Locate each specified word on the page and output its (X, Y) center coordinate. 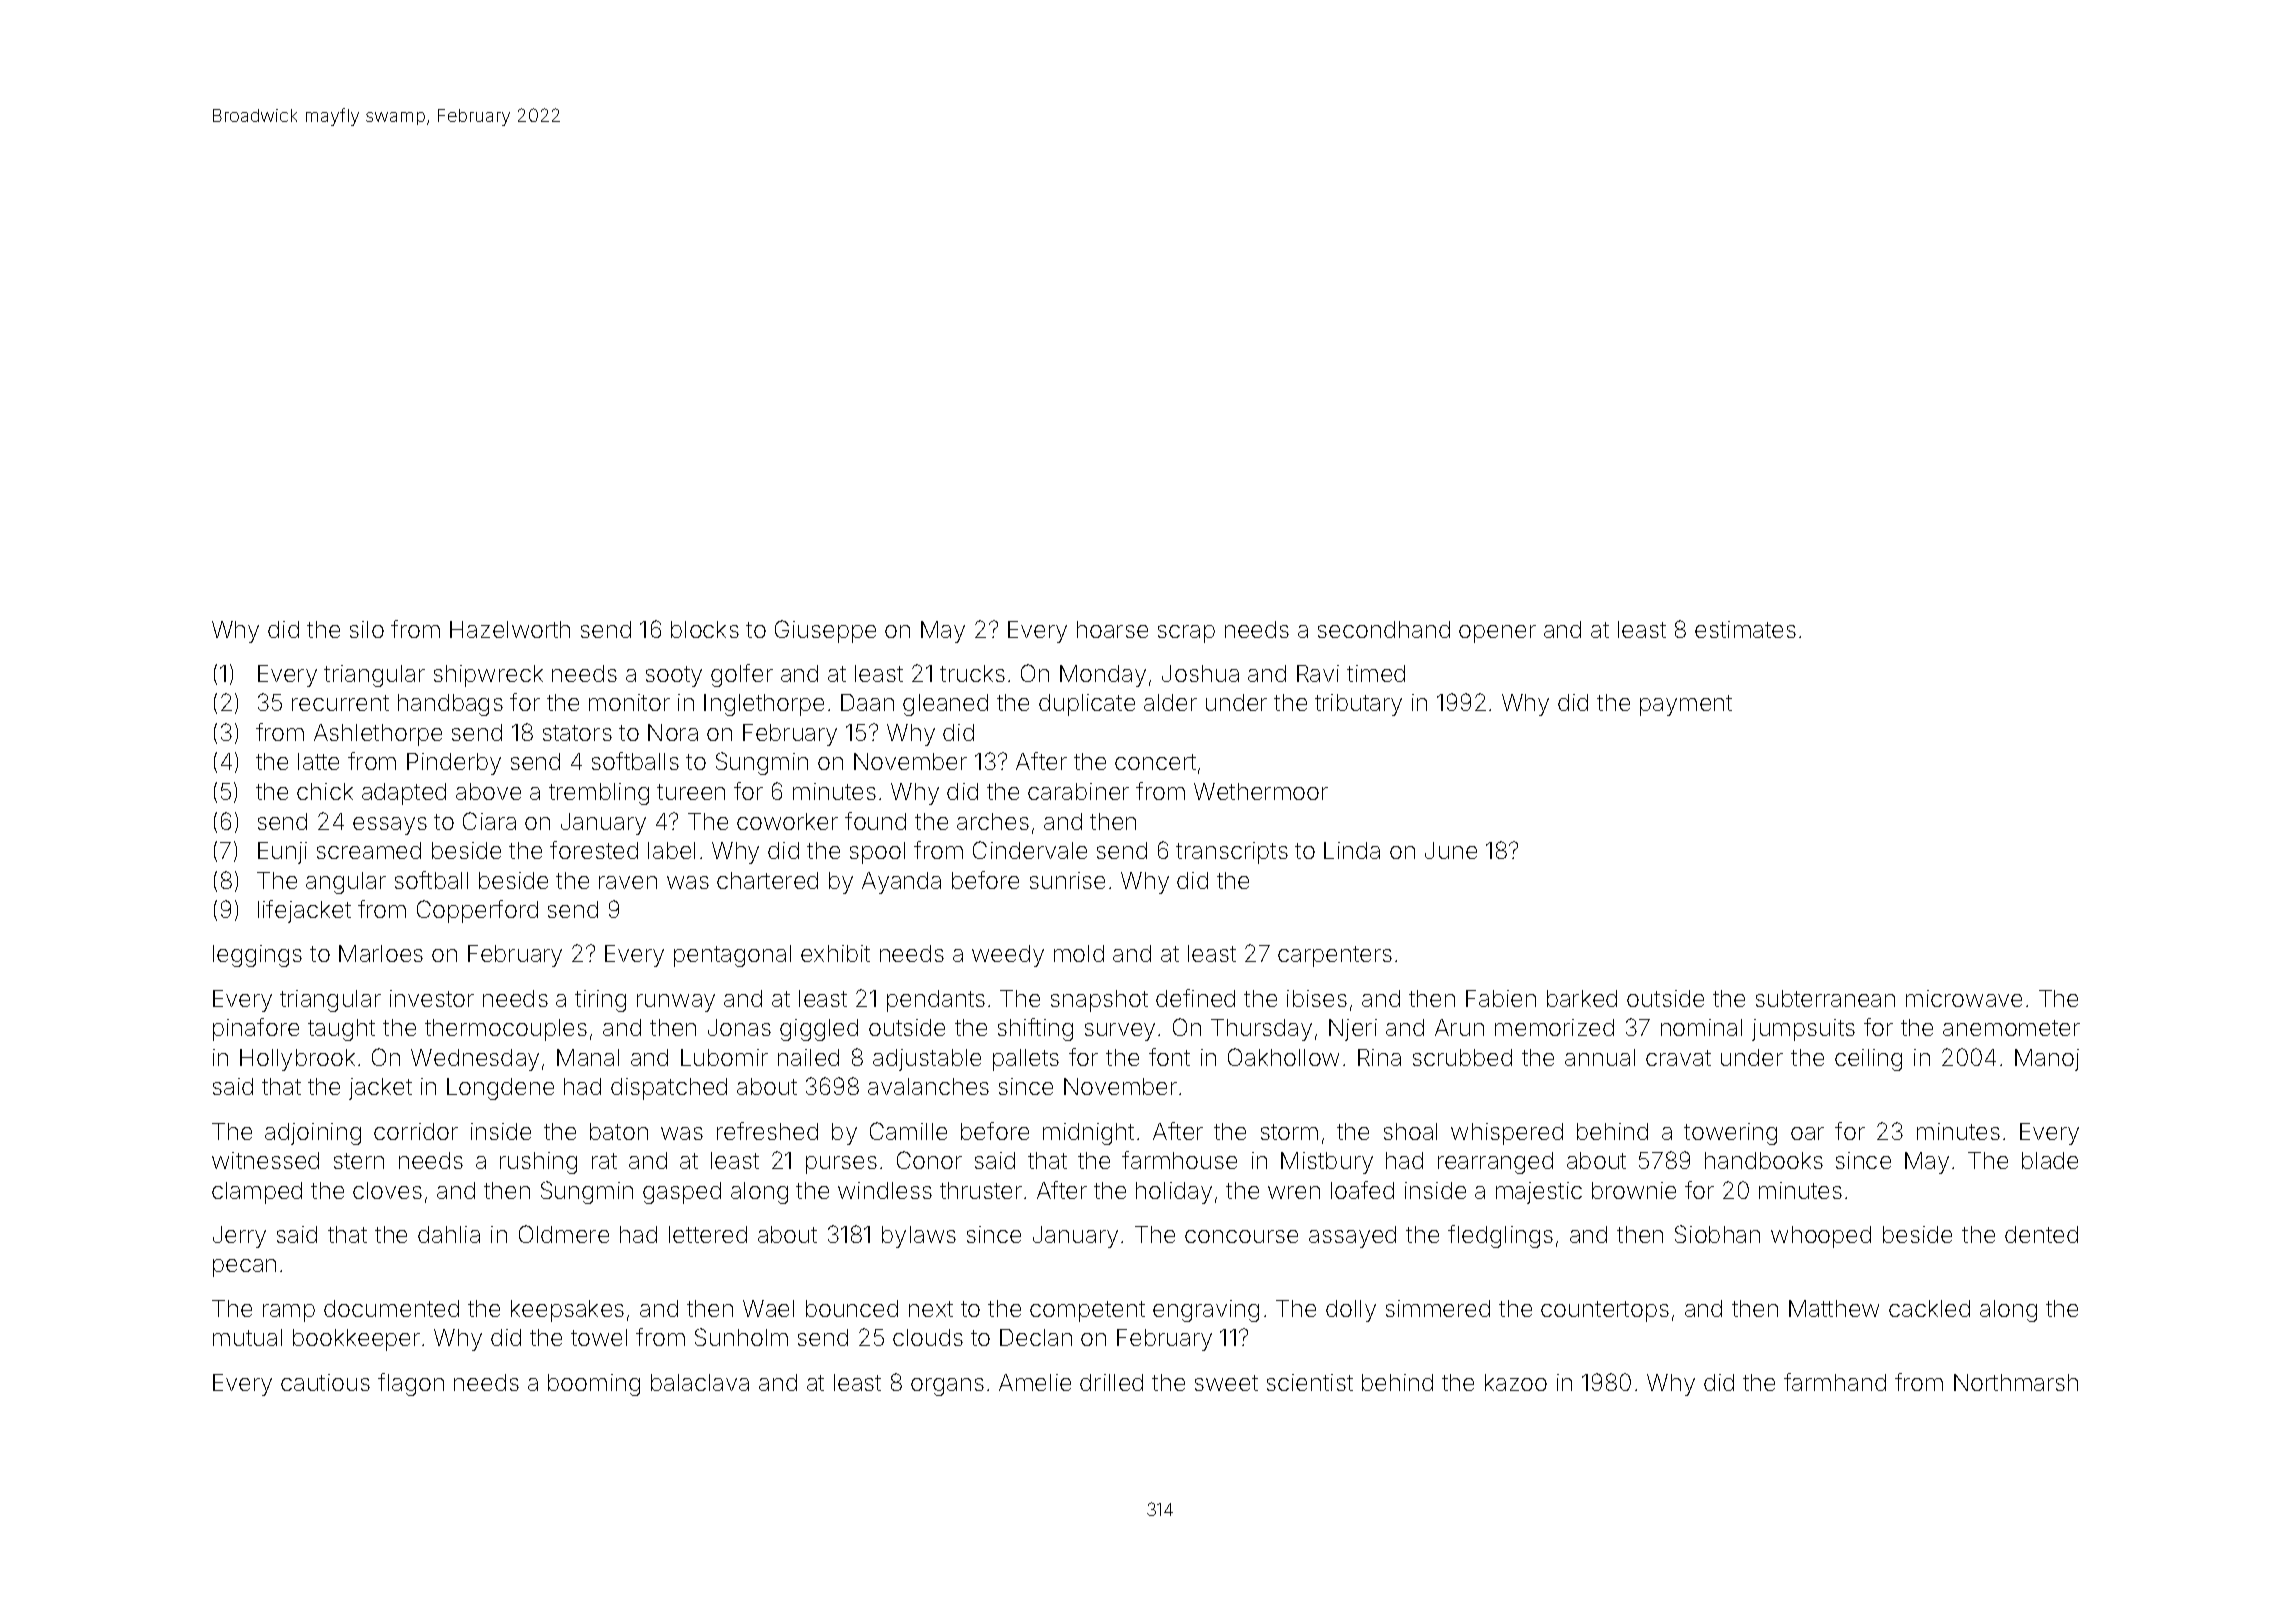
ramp (289, 1313)
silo (367, 629)
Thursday (1261, 1030)
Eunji (282, 853)
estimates (1745, 629)
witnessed (265, 1160)
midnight (1088, 1134)
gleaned (945, 705)
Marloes (381, 953)
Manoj (2047, 1060)
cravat (1678, 1058)
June (1451, 850)
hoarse (1112, 629)
